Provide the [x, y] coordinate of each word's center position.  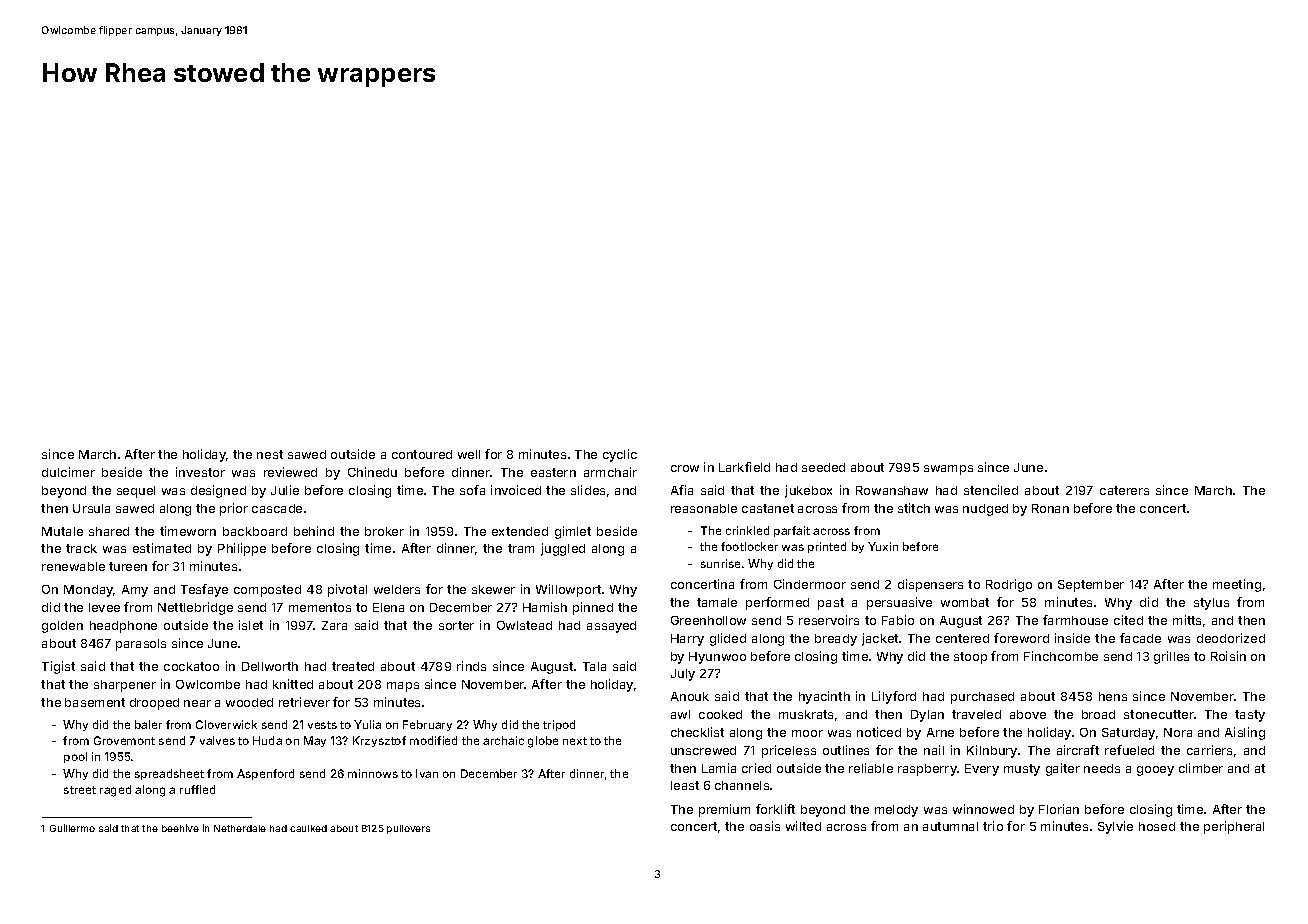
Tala [594, 666]
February [427, 725]
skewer [493, 589]
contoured [422, 454]
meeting [1237, 585]
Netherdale [240, 828]
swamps [948, 470]
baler [148, 724]
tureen [128, 566]
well [469, 454]
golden [62, 627]
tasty [1250, 716]
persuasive [899, 603]
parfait [792, 531]
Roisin [1228, 656]
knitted [293, 684]
